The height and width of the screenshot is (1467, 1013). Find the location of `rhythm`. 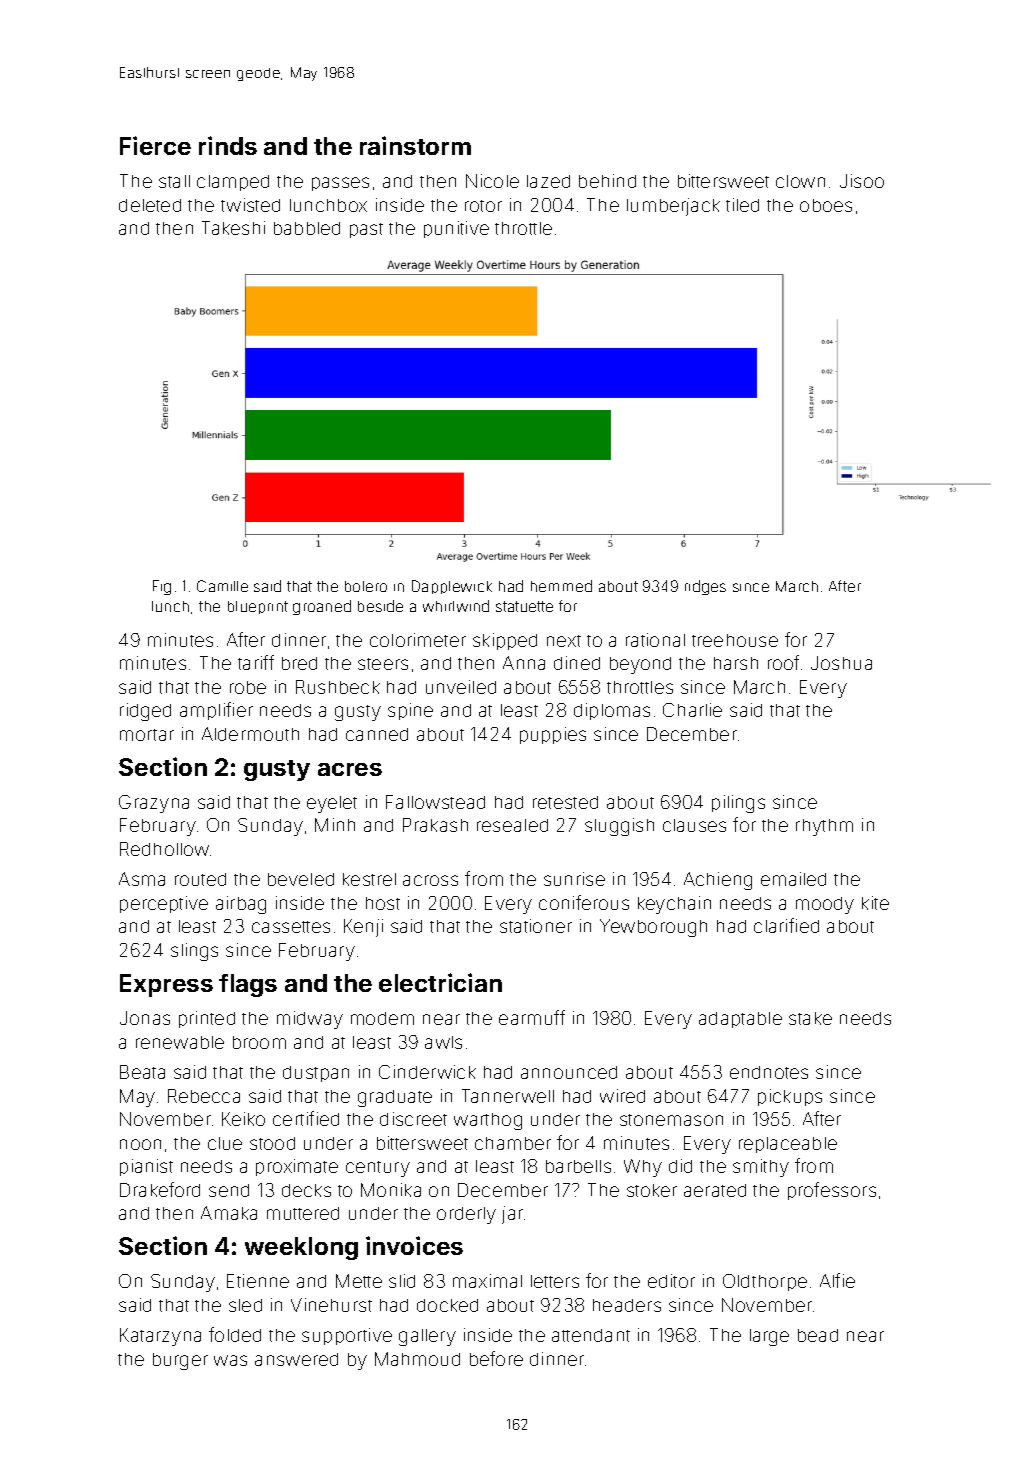

rhythm is located at coordinates (824, 827).
